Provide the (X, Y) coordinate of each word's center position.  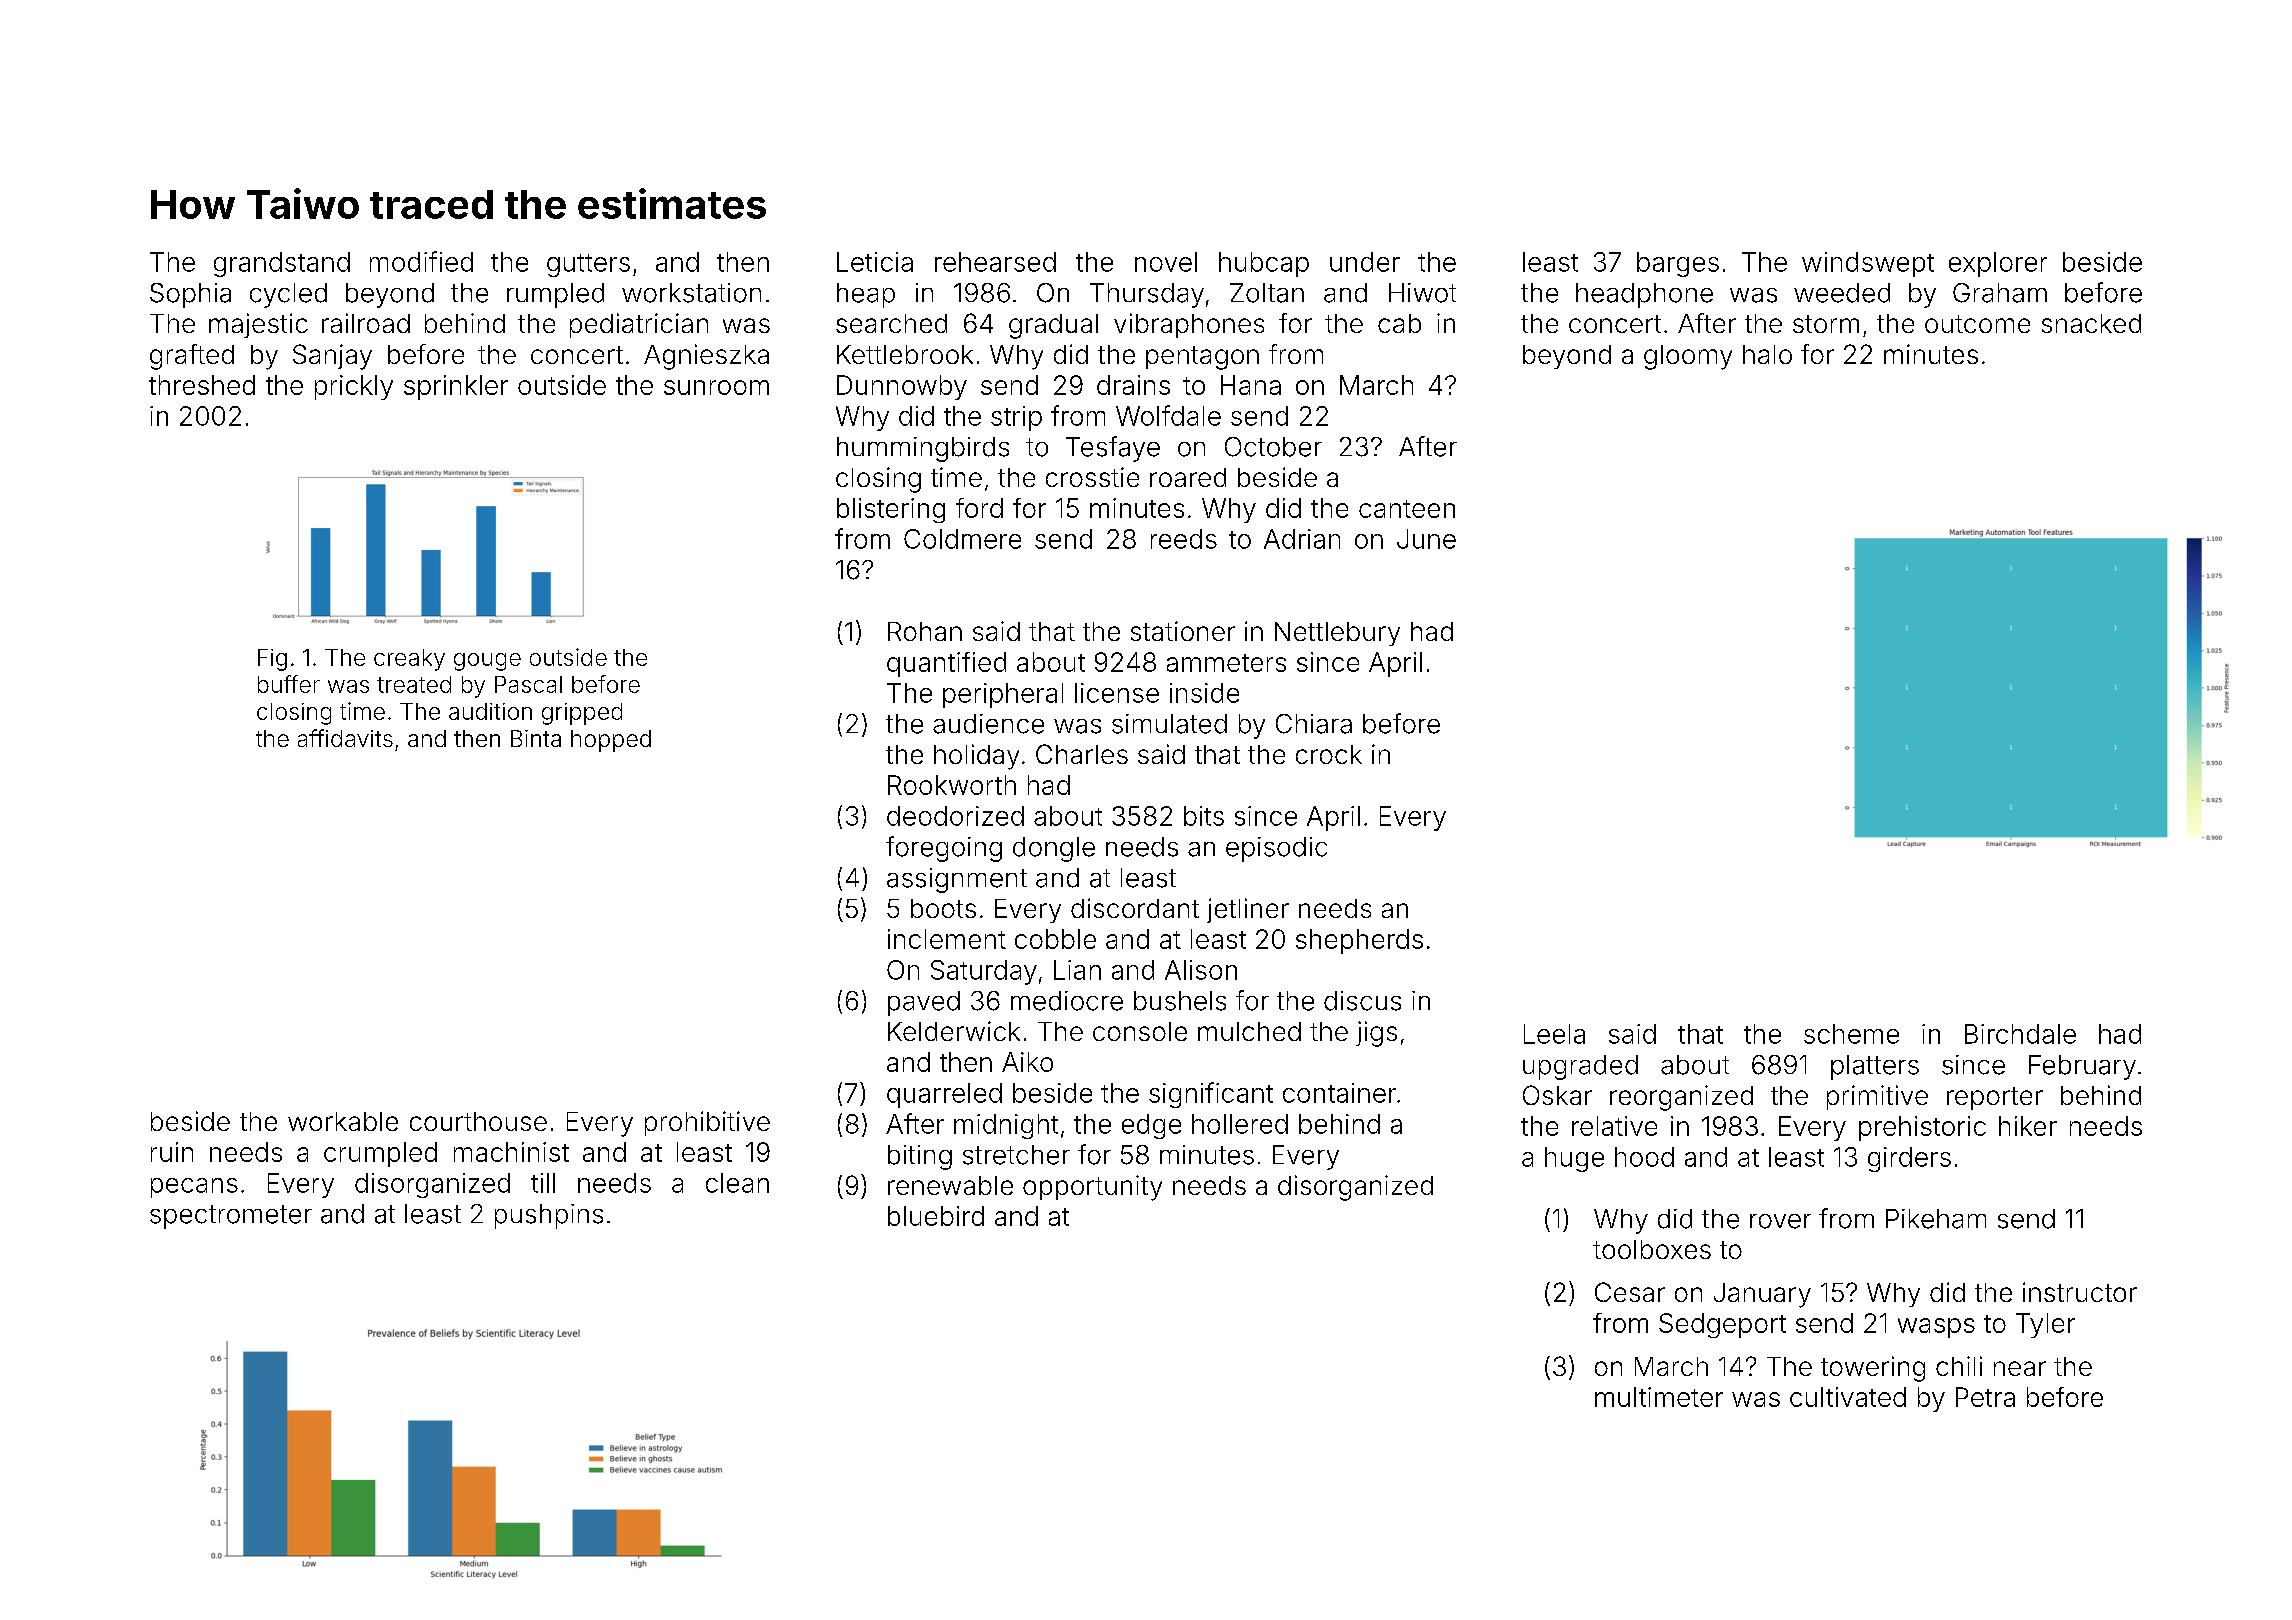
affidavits (345, 738)
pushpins (549, 1216)
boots (943, 908)
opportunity (1092, 1188)
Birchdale (2020, 1034)
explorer (1998, 264)
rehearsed (995, 262)
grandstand (282, 264)
